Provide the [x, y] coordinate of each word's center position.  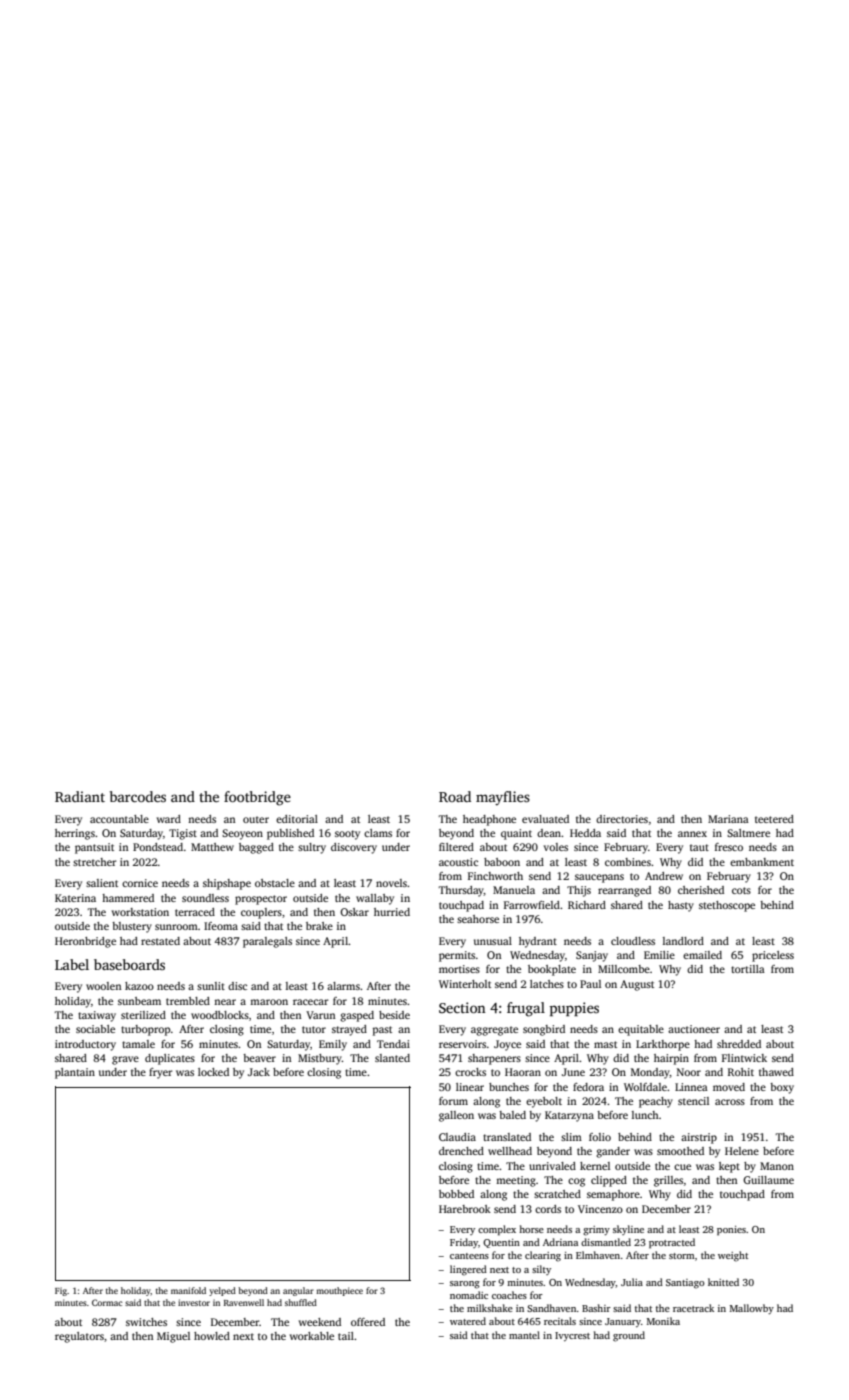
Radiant [80, 796]
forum [453, 1101]
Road [455, 796]
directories [622, 819]
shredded [739, 1044]
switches [146, 1322]
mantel [524, 1335]
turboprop [145, 1030]
